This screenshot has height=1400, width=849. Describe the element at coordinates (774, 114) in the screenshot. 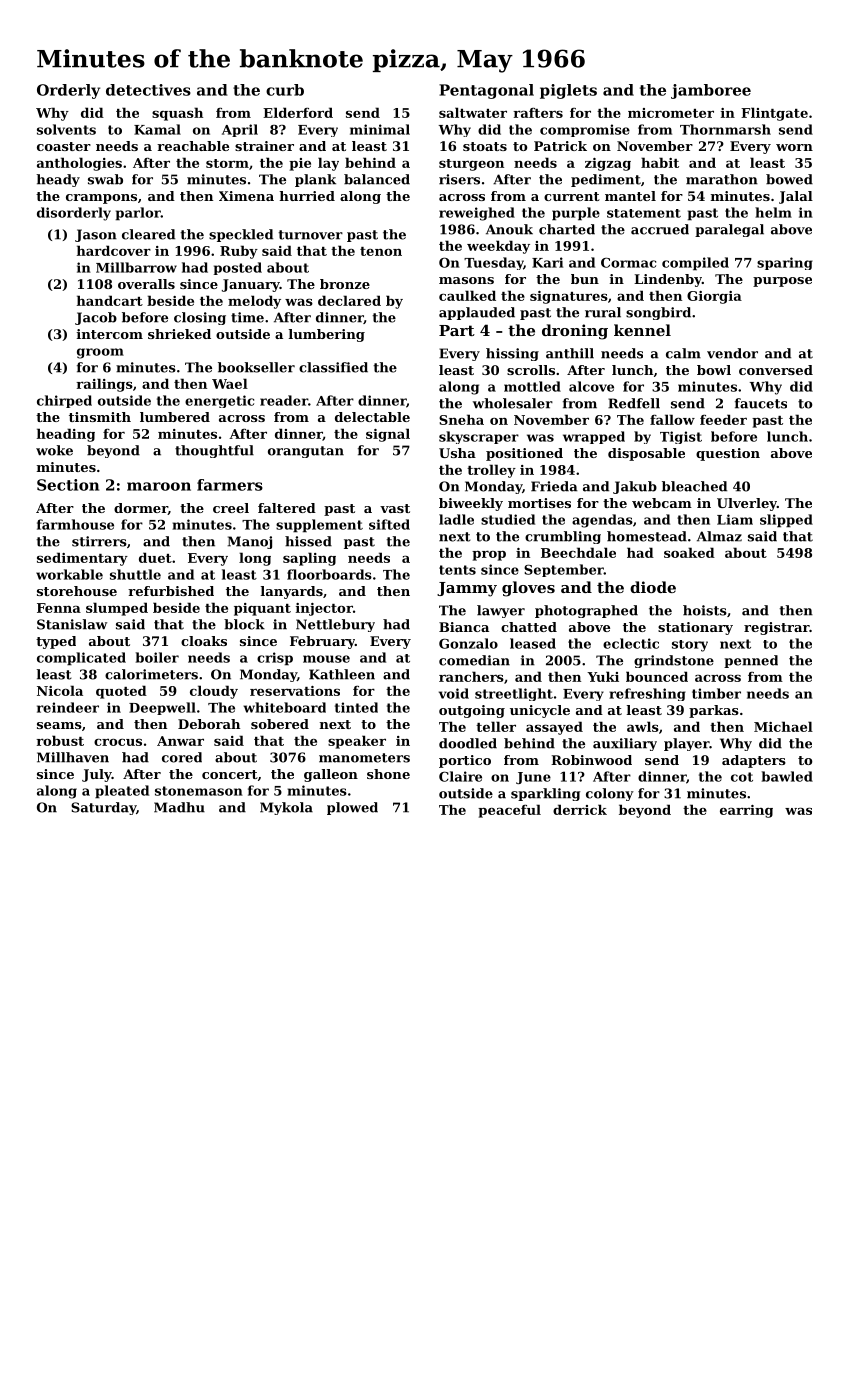

I see `Flintgate` at that location.
